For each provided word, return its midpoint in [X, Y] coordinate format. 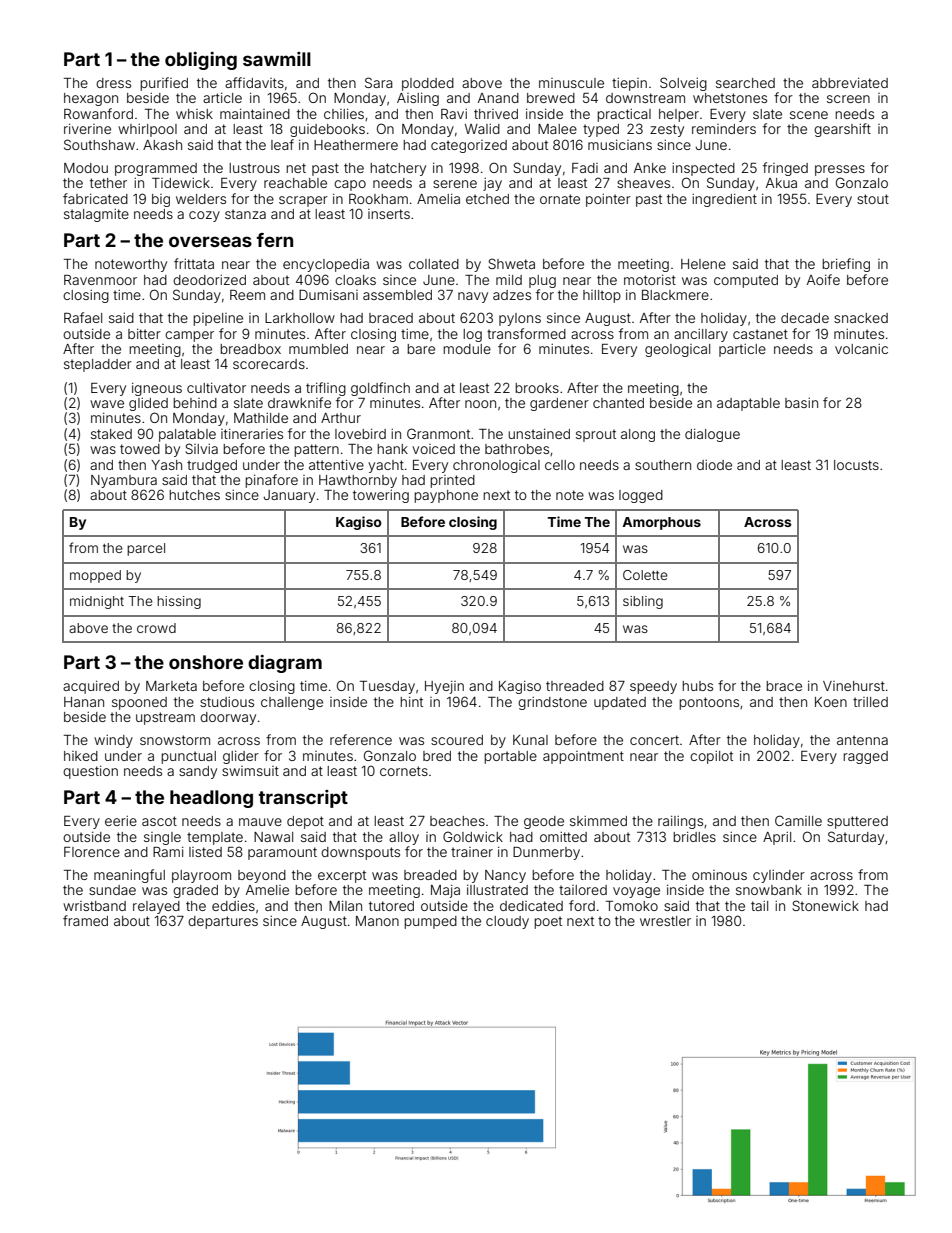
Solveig [683, 84]
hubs [697, 686]
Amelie [267, 890]
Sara [379, 82]
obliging [201, 61]
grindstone [552, 703]
